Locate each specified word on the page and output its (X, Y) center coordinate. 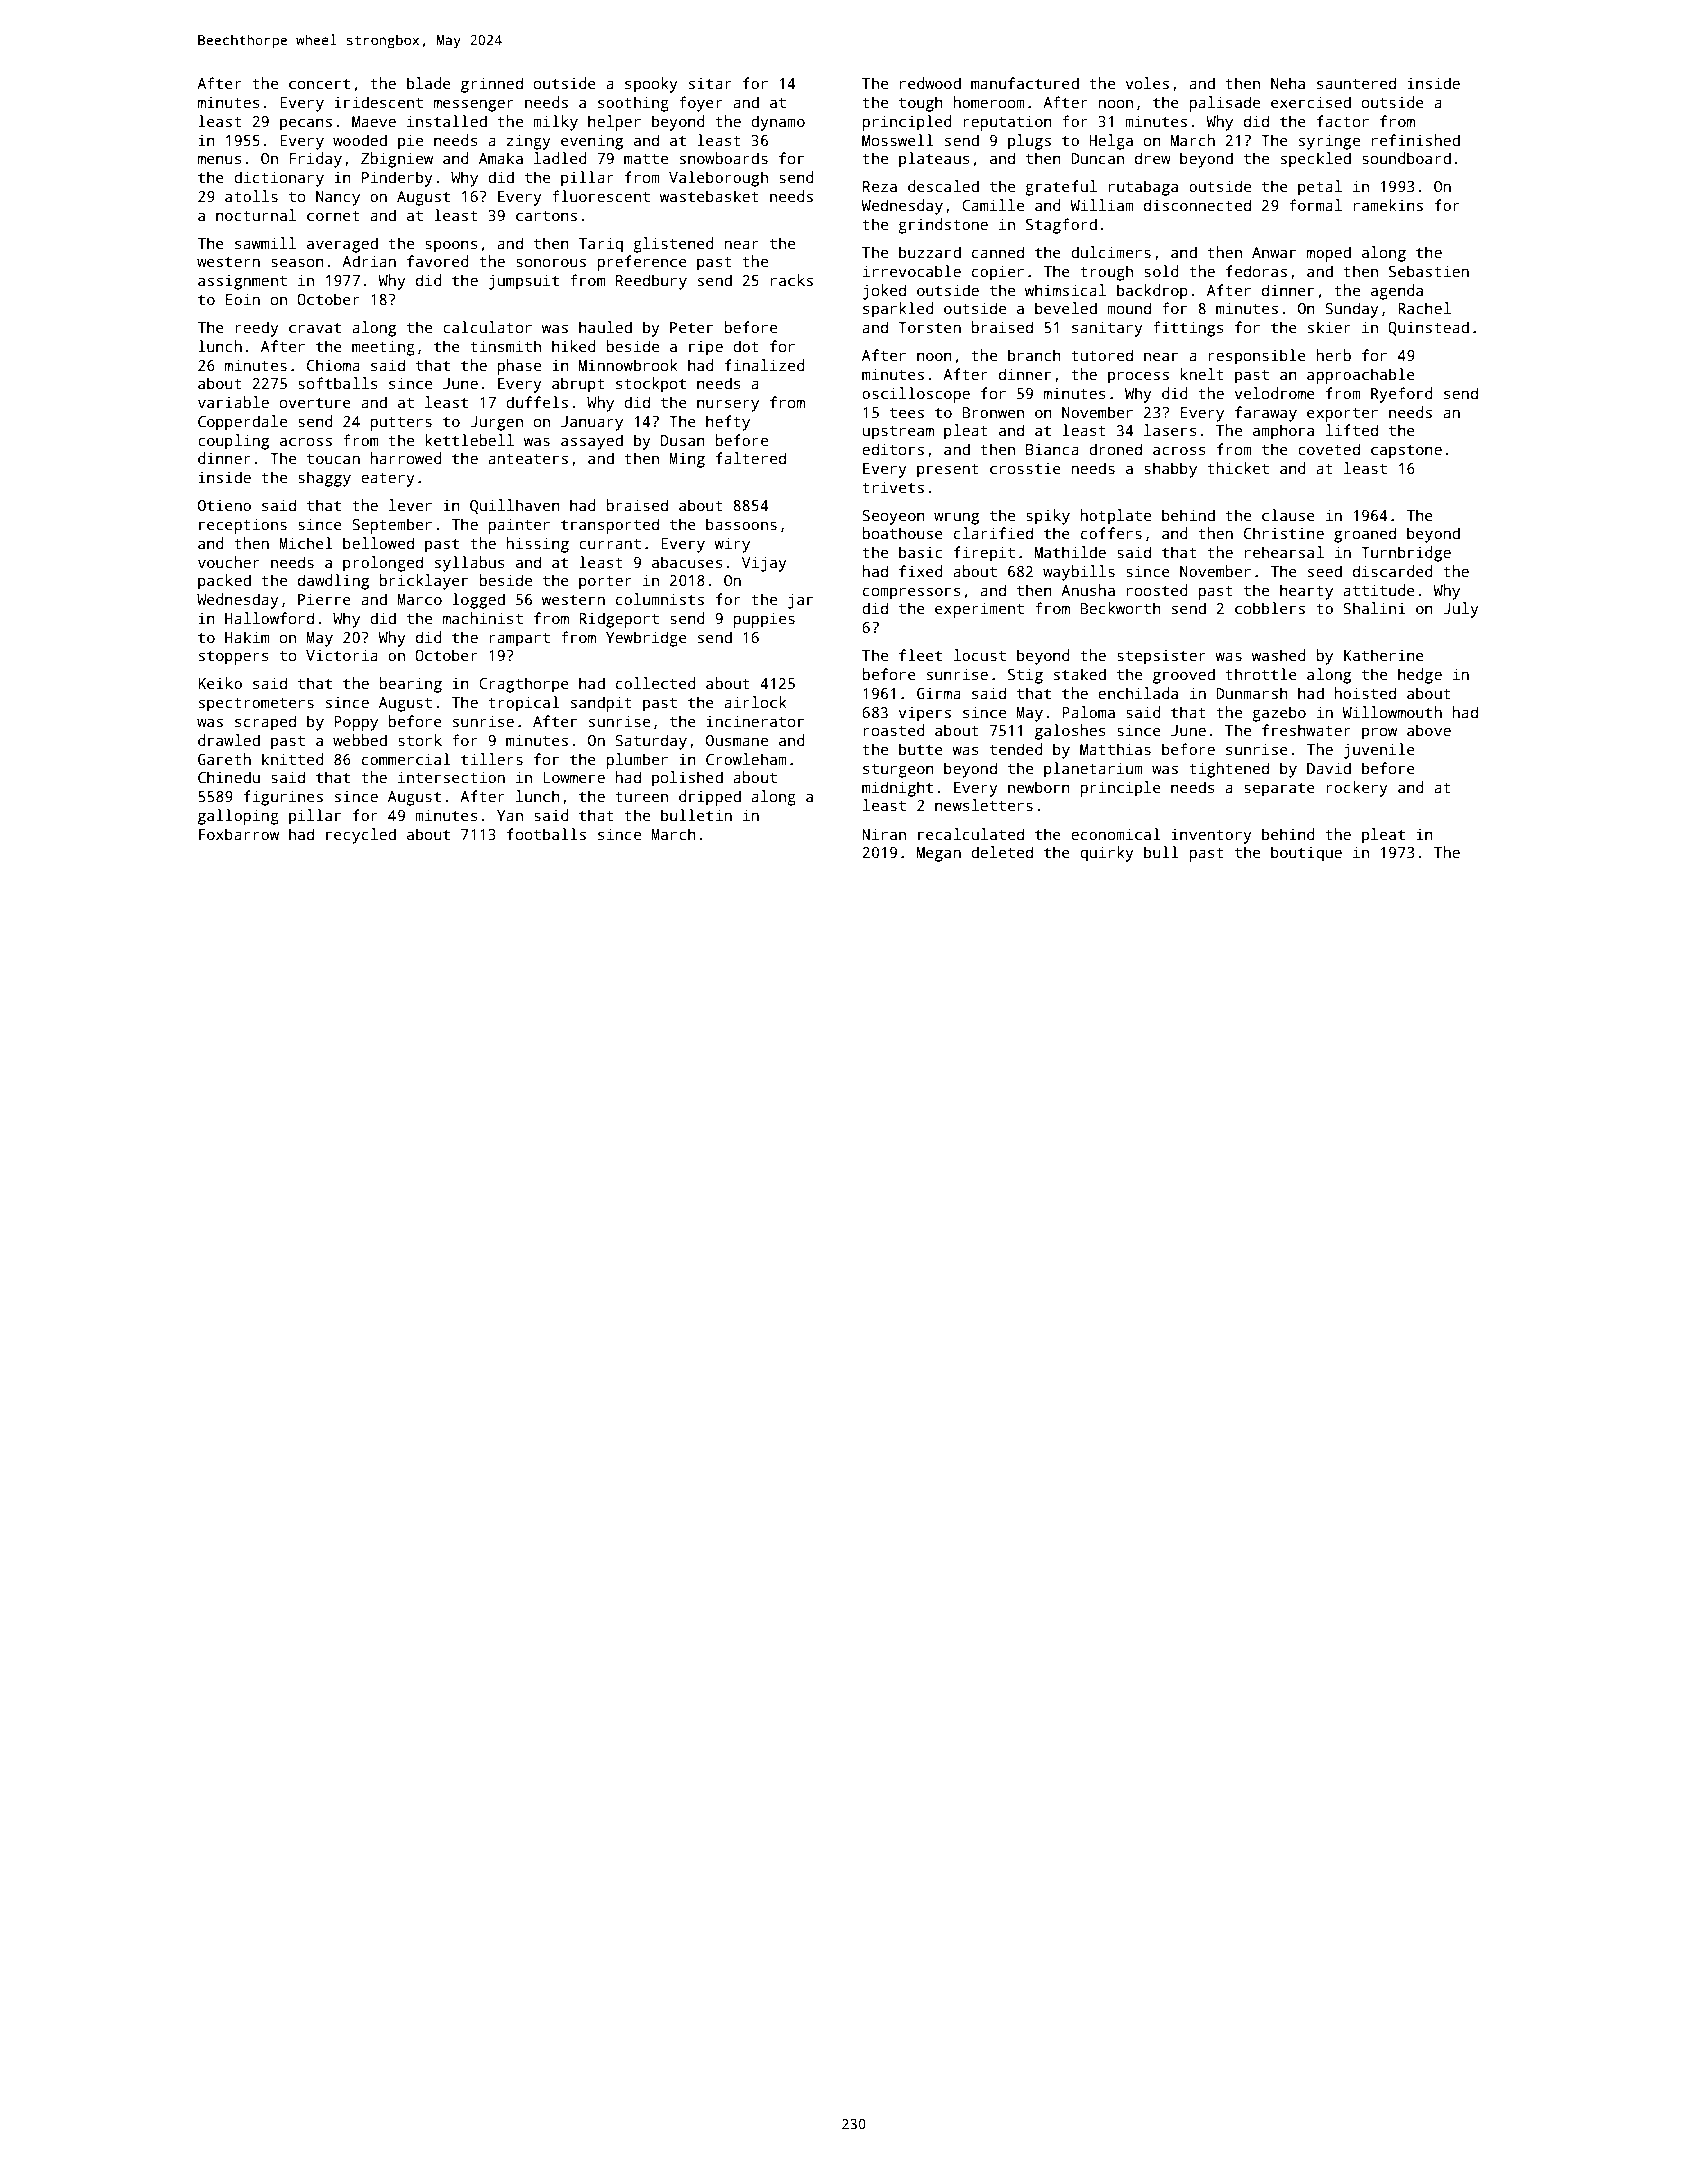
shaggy (324, 479)
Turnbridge (1406, 554)
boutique (1306, 854)
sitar (710, 83)
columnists (660, 599)
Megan (939, 854)
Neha (1288, 83)
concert (319, 84)
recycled (361, 836)
